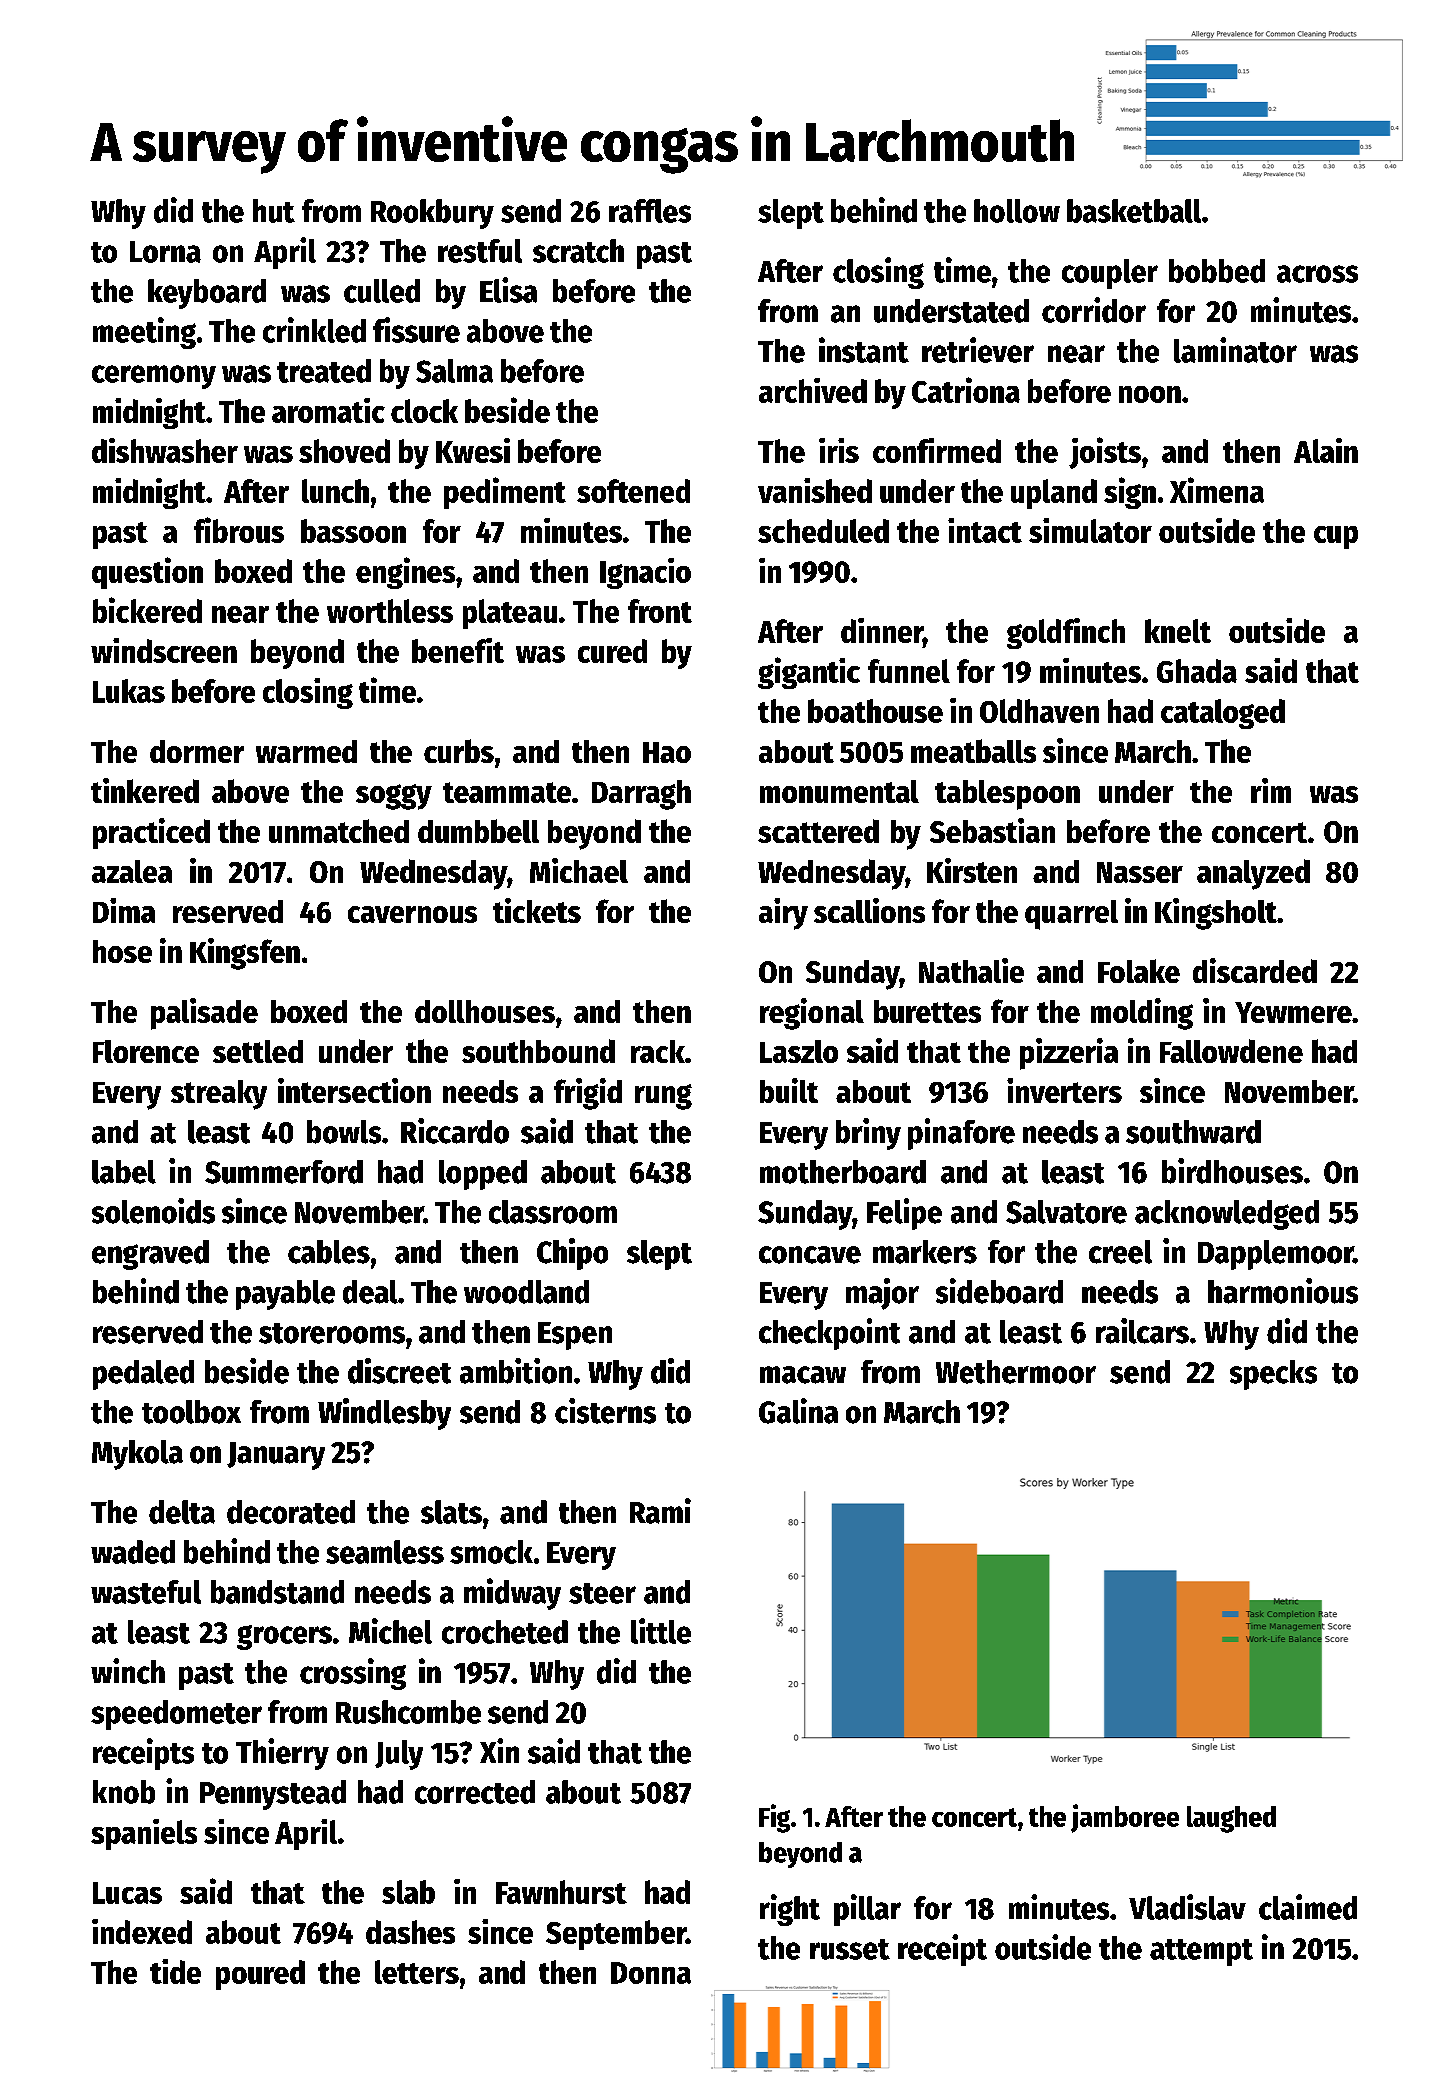  I want to click on tide, so click(175, 1971).
